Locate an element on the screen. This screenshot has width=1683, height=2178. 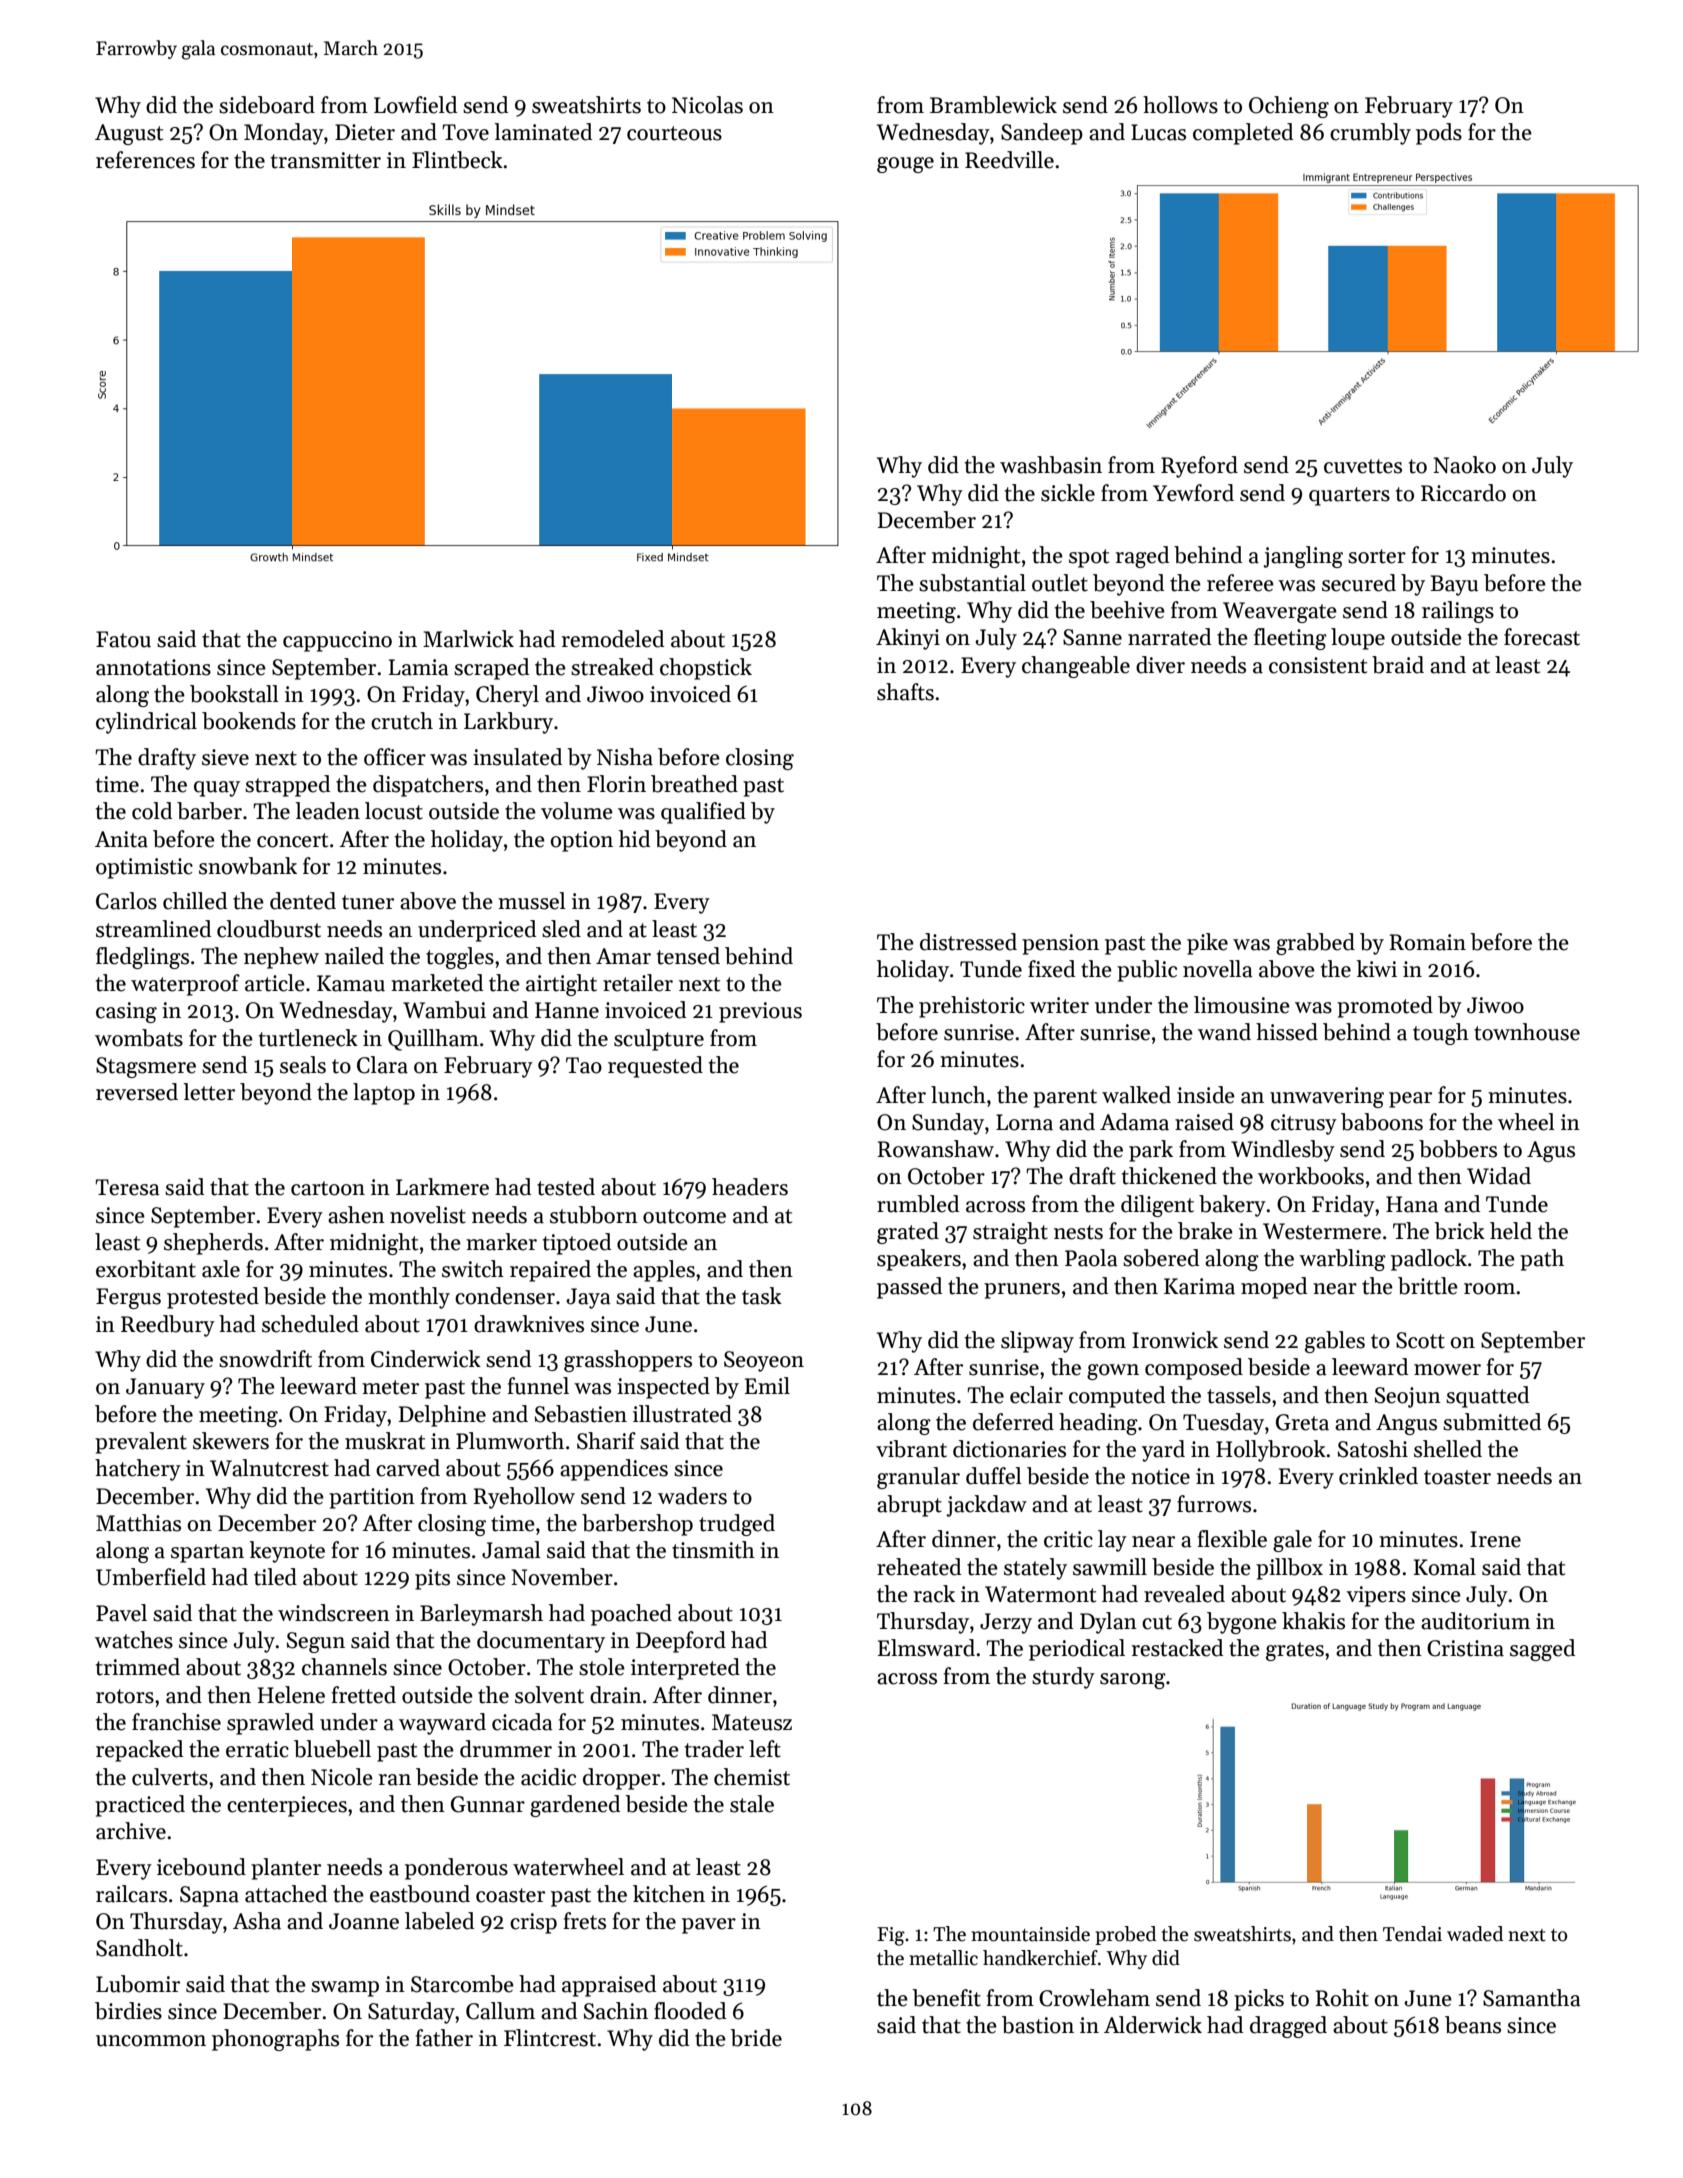
Nicolas is located at coordinates (707, 105).
